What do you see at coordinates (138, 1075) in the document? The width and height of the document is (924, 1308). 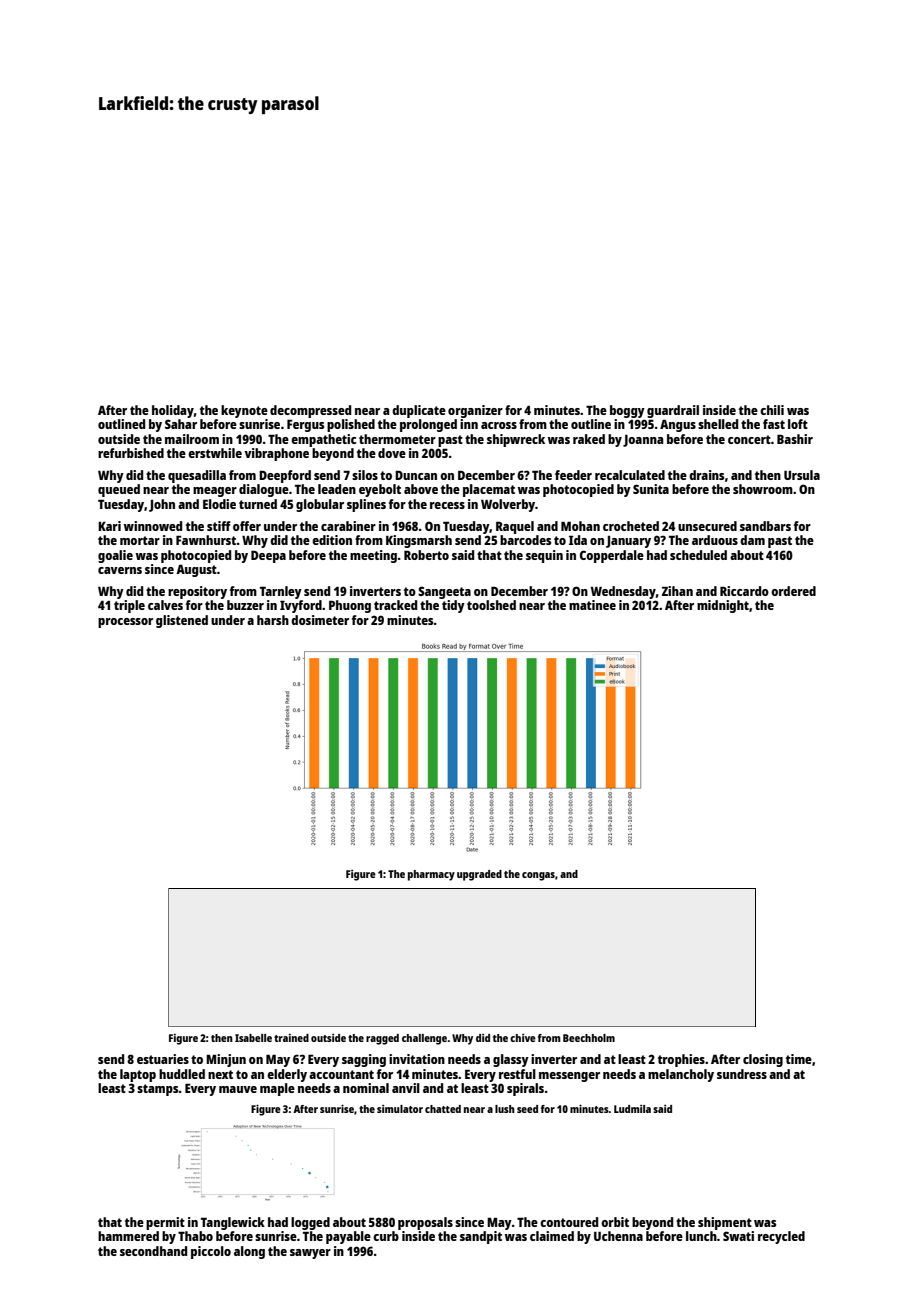 I see `laptop` at bounding box center [138, 1075].
